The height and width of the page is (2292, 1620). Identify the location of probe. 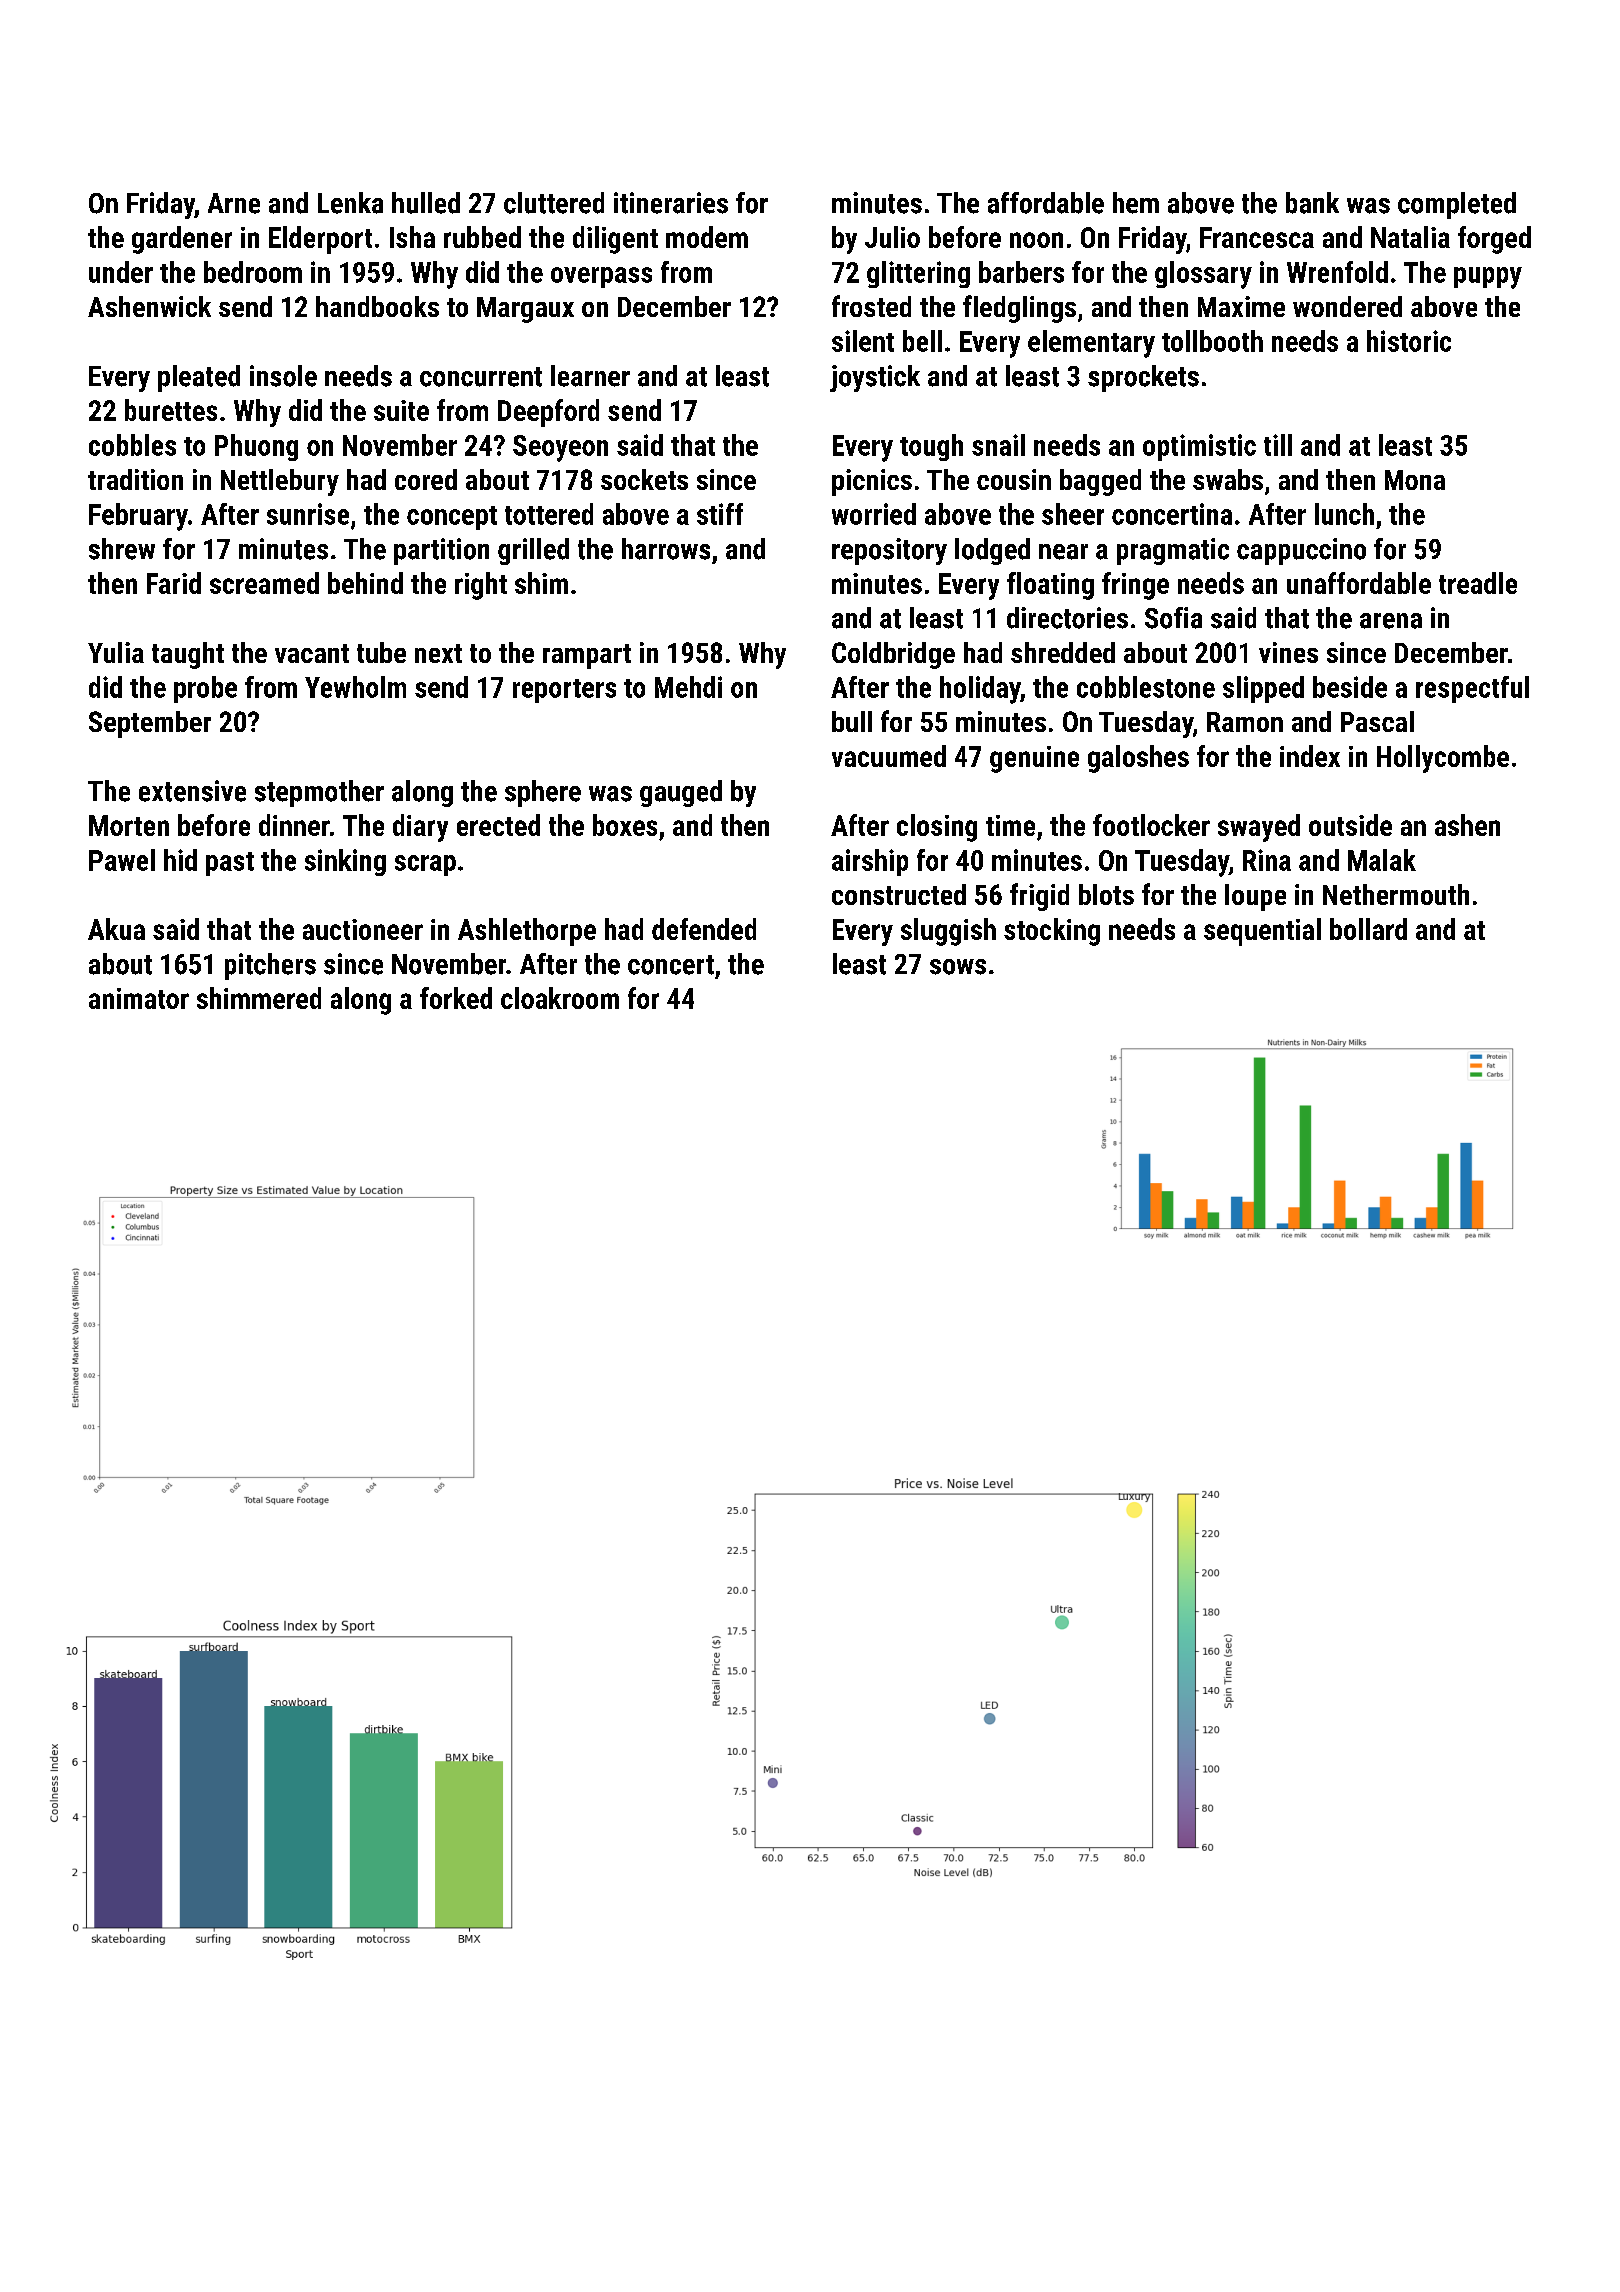
(205, 689).
